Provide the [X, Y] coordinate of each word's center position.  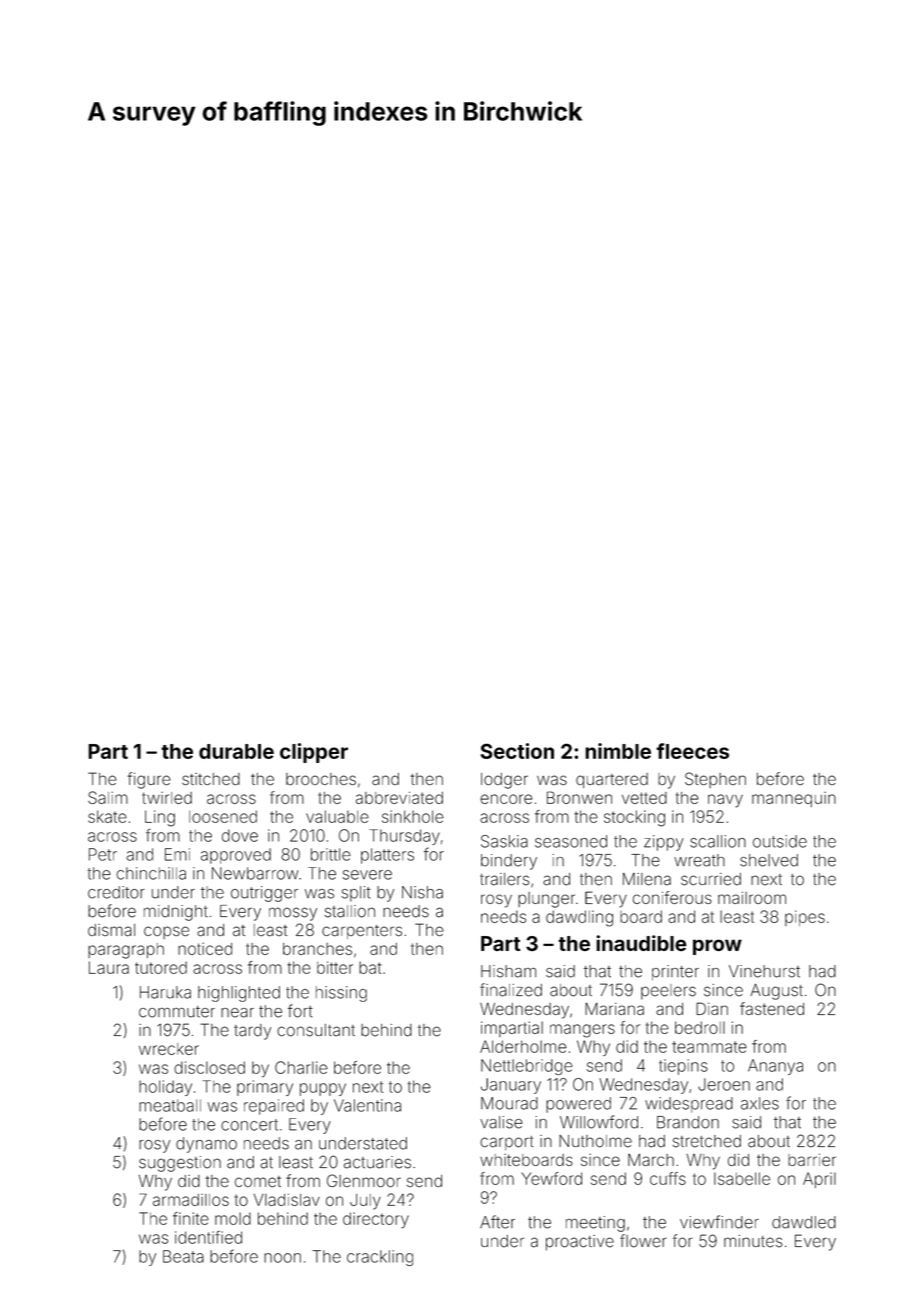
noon [282, 1258]
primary [265, 1088]
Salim [108, 797]
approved [236, 856]
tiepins [683, 1067]
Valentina [367, 1105]
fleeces [692, 751]
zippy [664, 843]
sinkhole [413, 816]
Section [517, 751]
